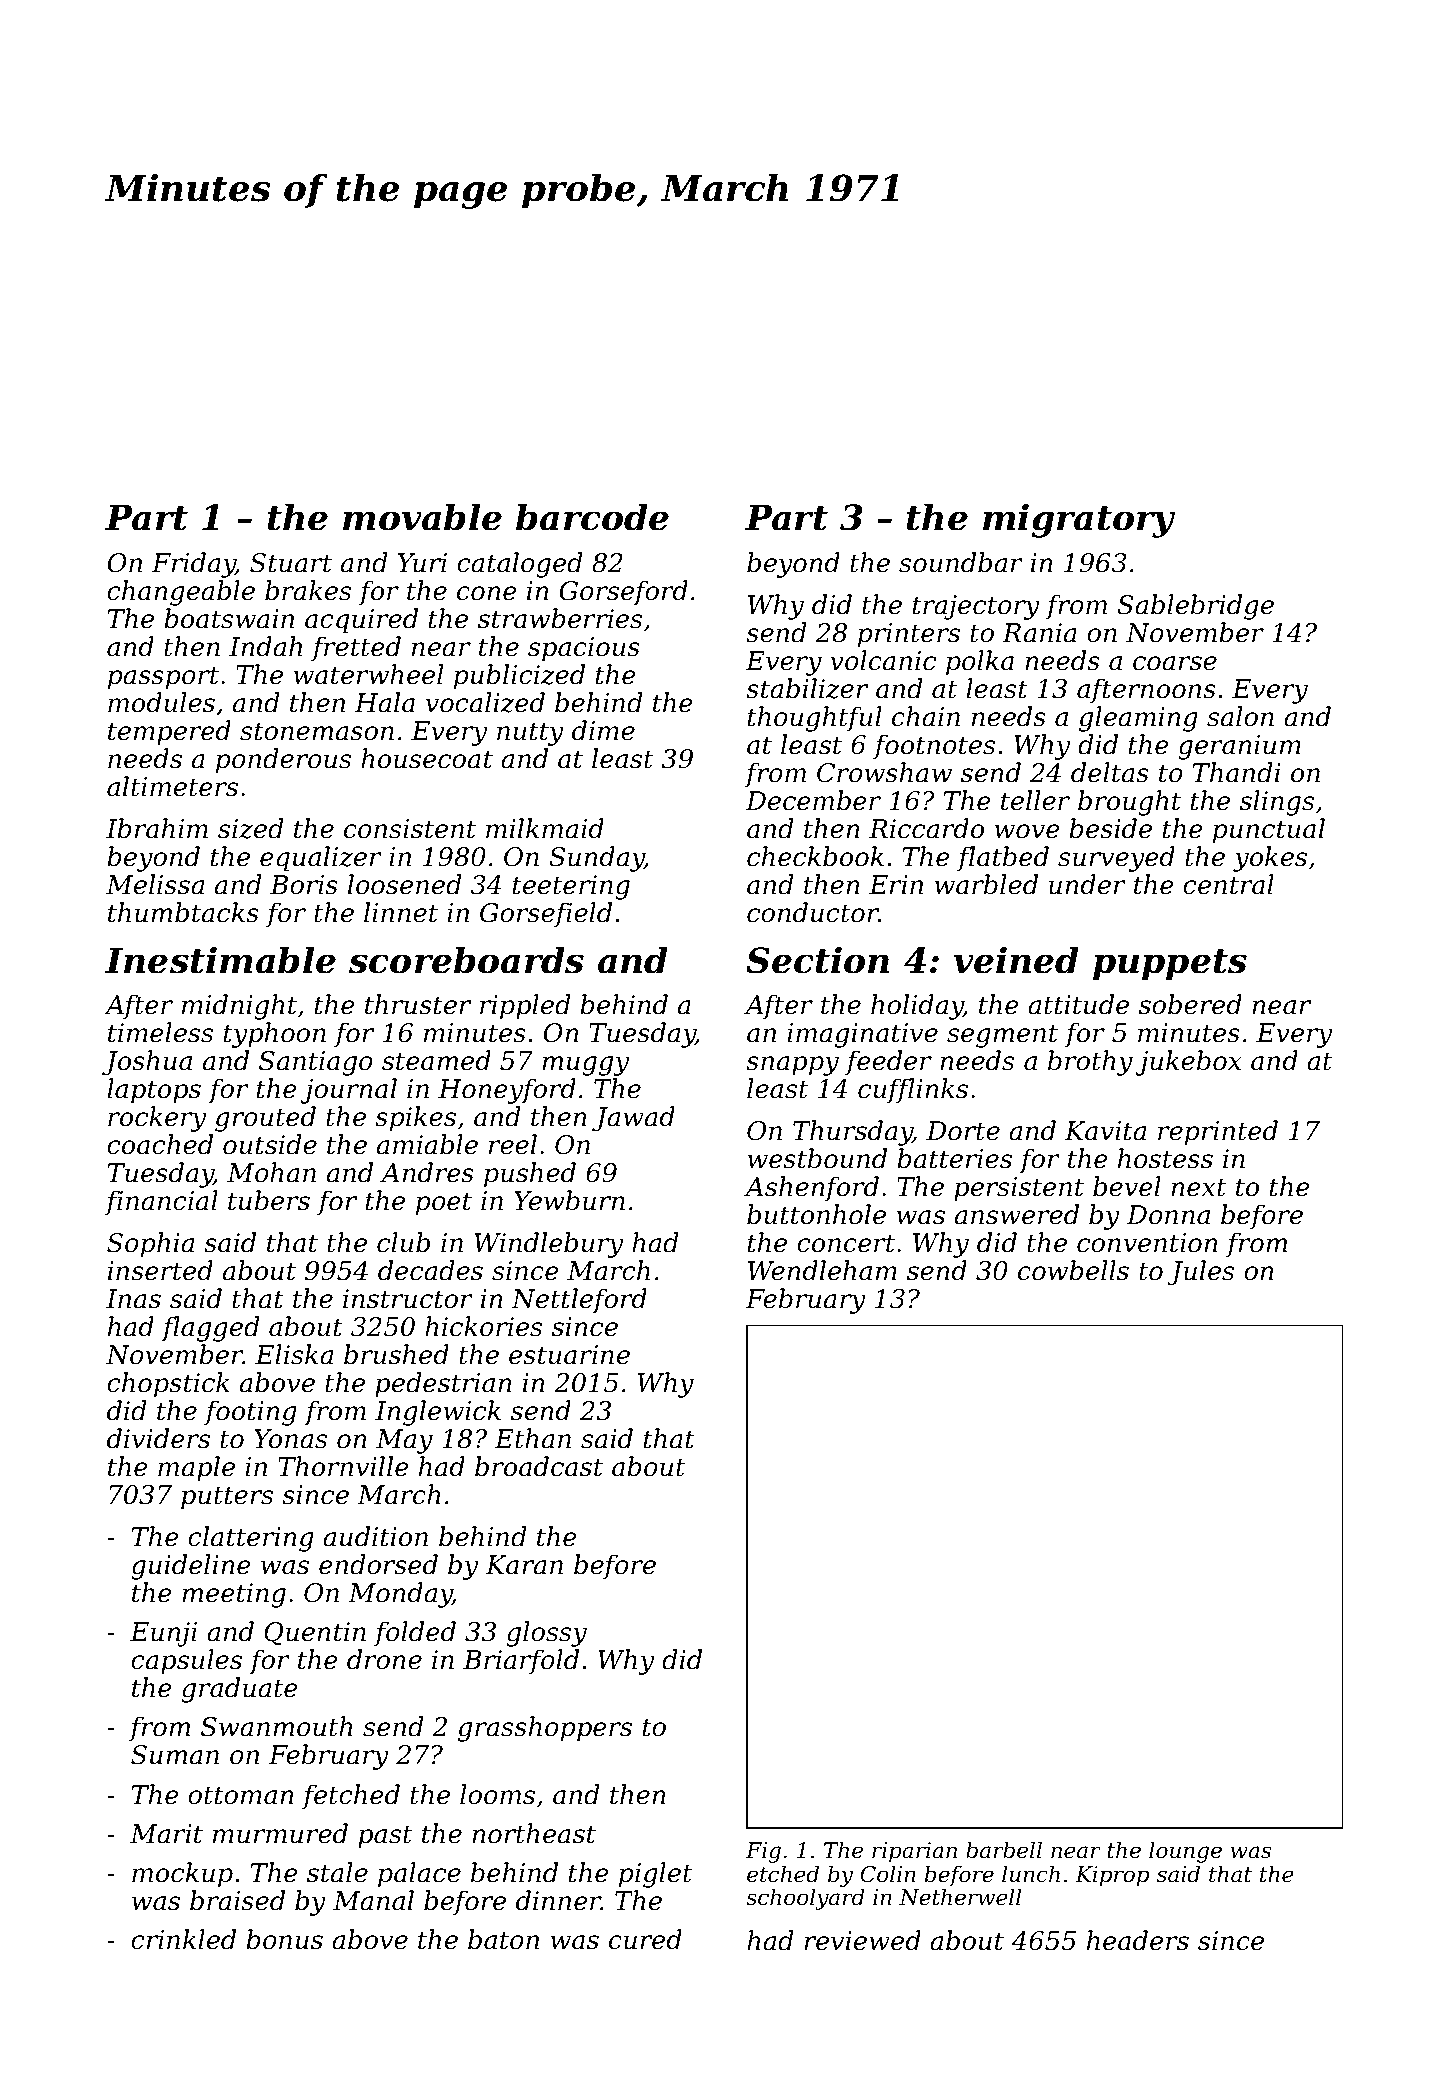 Image resolution: width=1450 pixels, height=2100 pixels. I want to click on Gorseford, so click(623, 593).
